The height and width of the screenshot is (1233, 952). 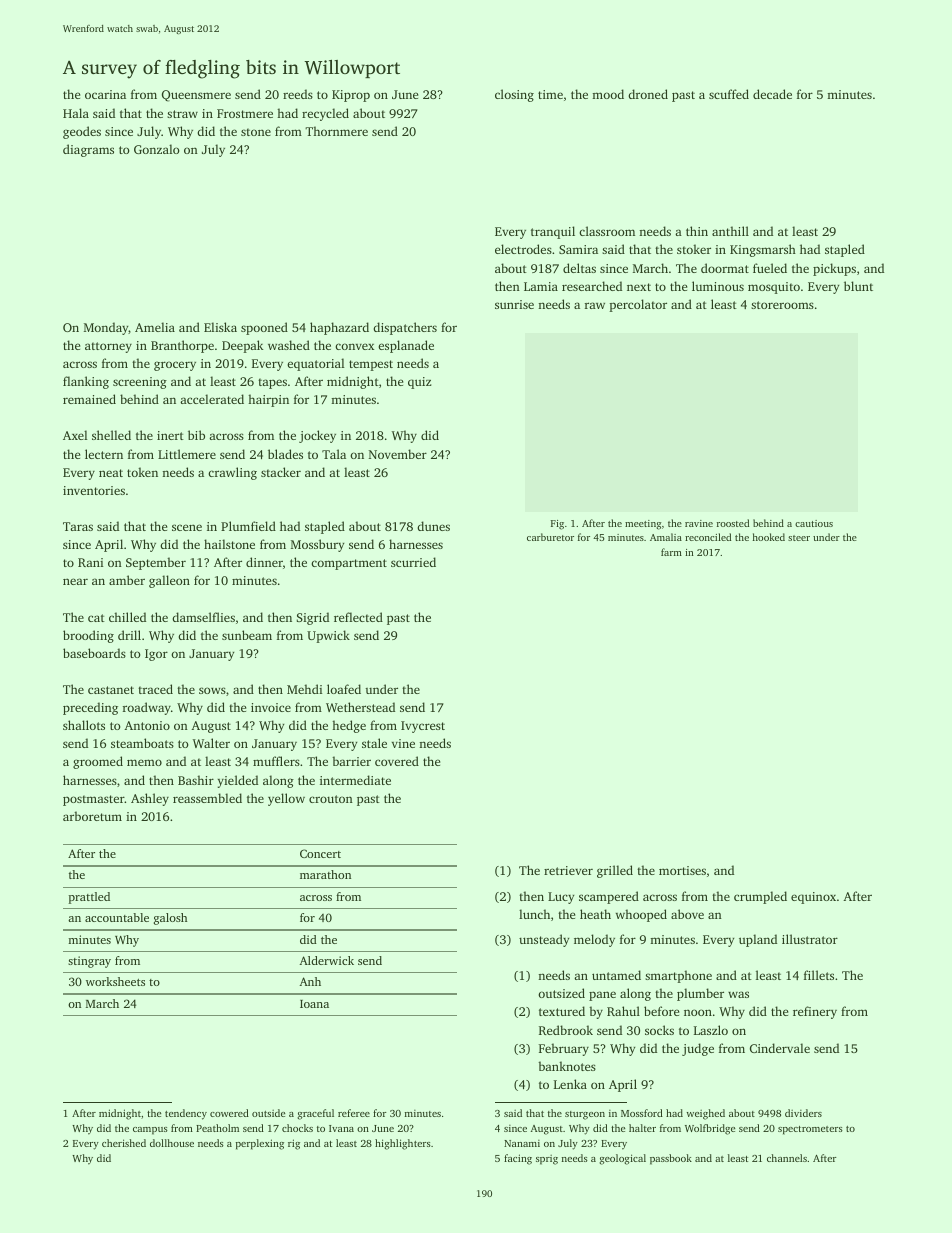 What do you see at coordinates (729, 94) in the screenshot?
I see `scuffed` at bounding box center [729, 94].
